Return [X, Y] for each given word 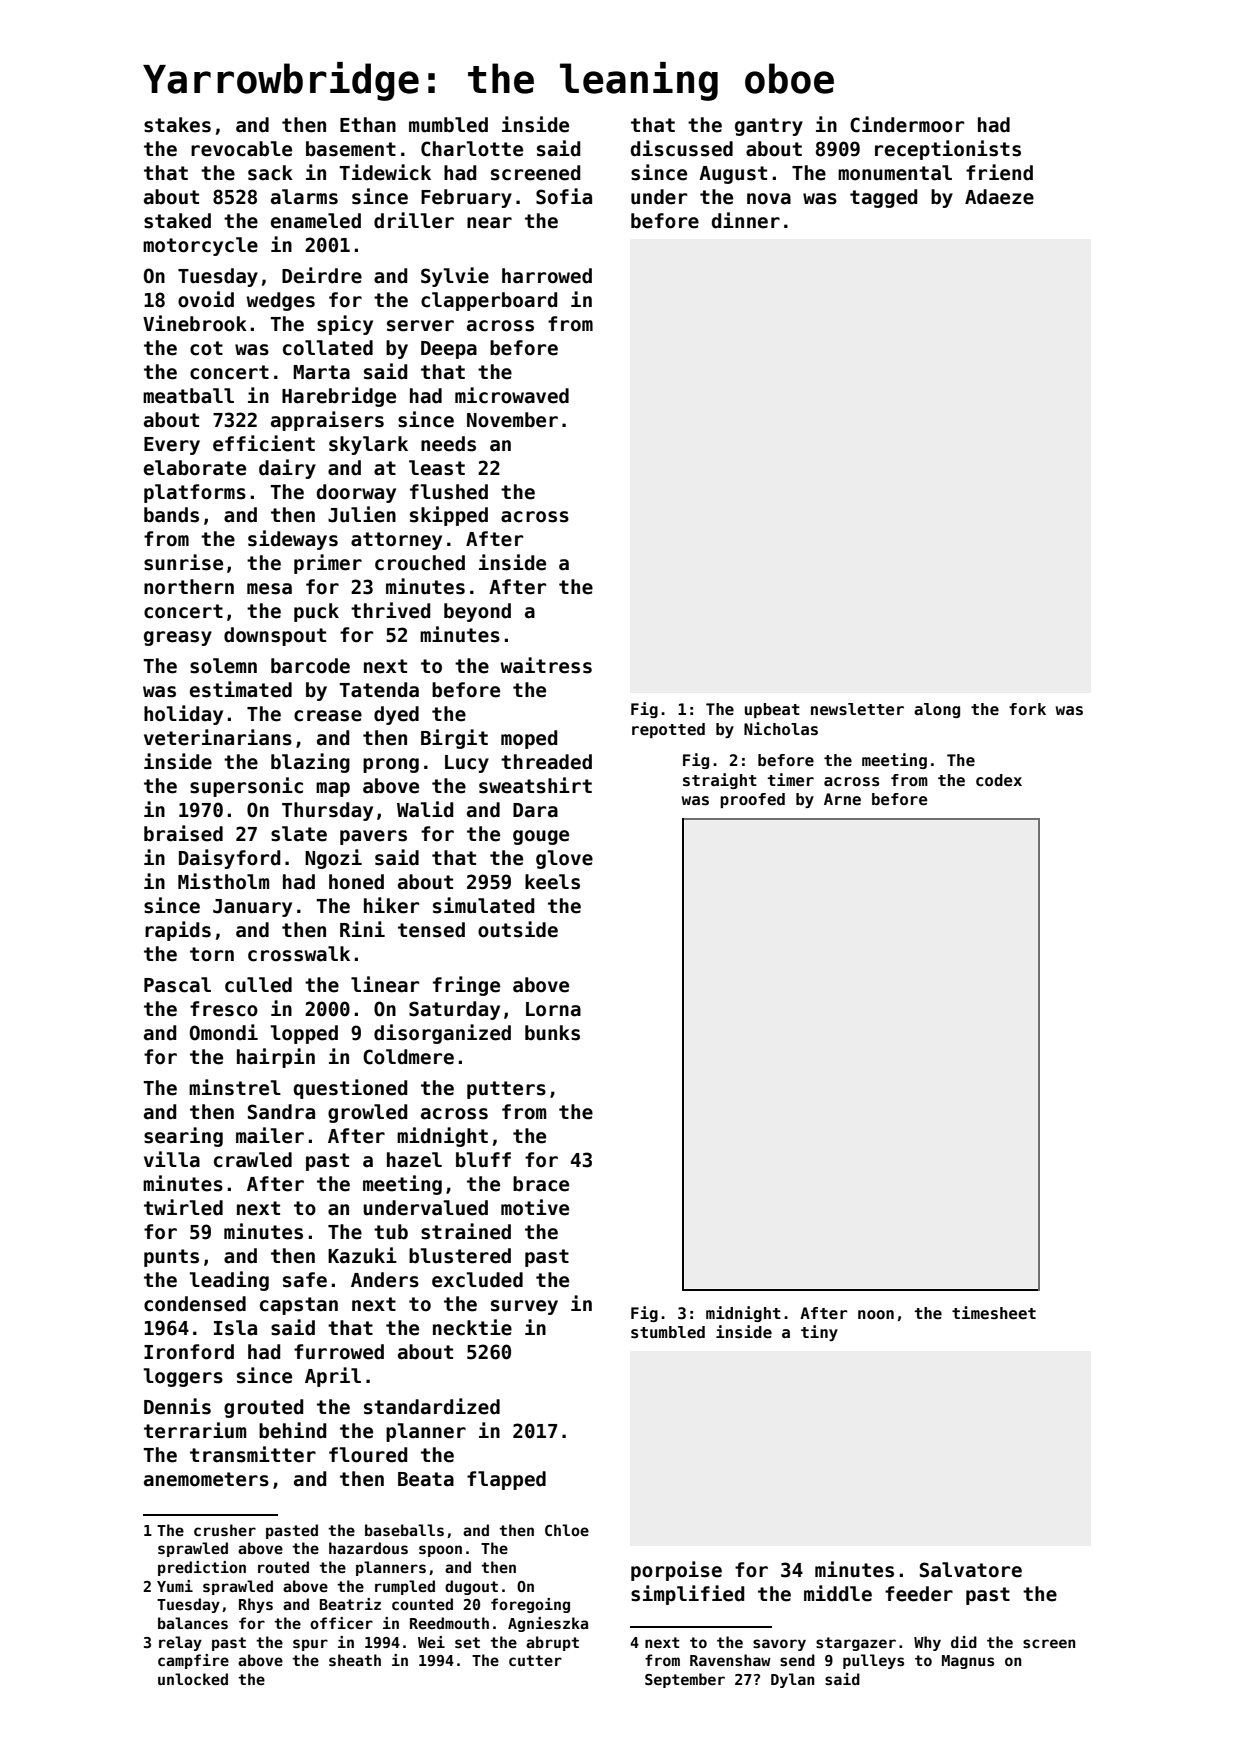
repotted [668, 730]
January [252, 908]
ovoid [206, 299]
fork [1027, 709]
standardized [432, 1406]
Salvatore [971, 1570]
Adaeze [999, 197]
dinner [746, 220]
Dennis [177, 1406]
